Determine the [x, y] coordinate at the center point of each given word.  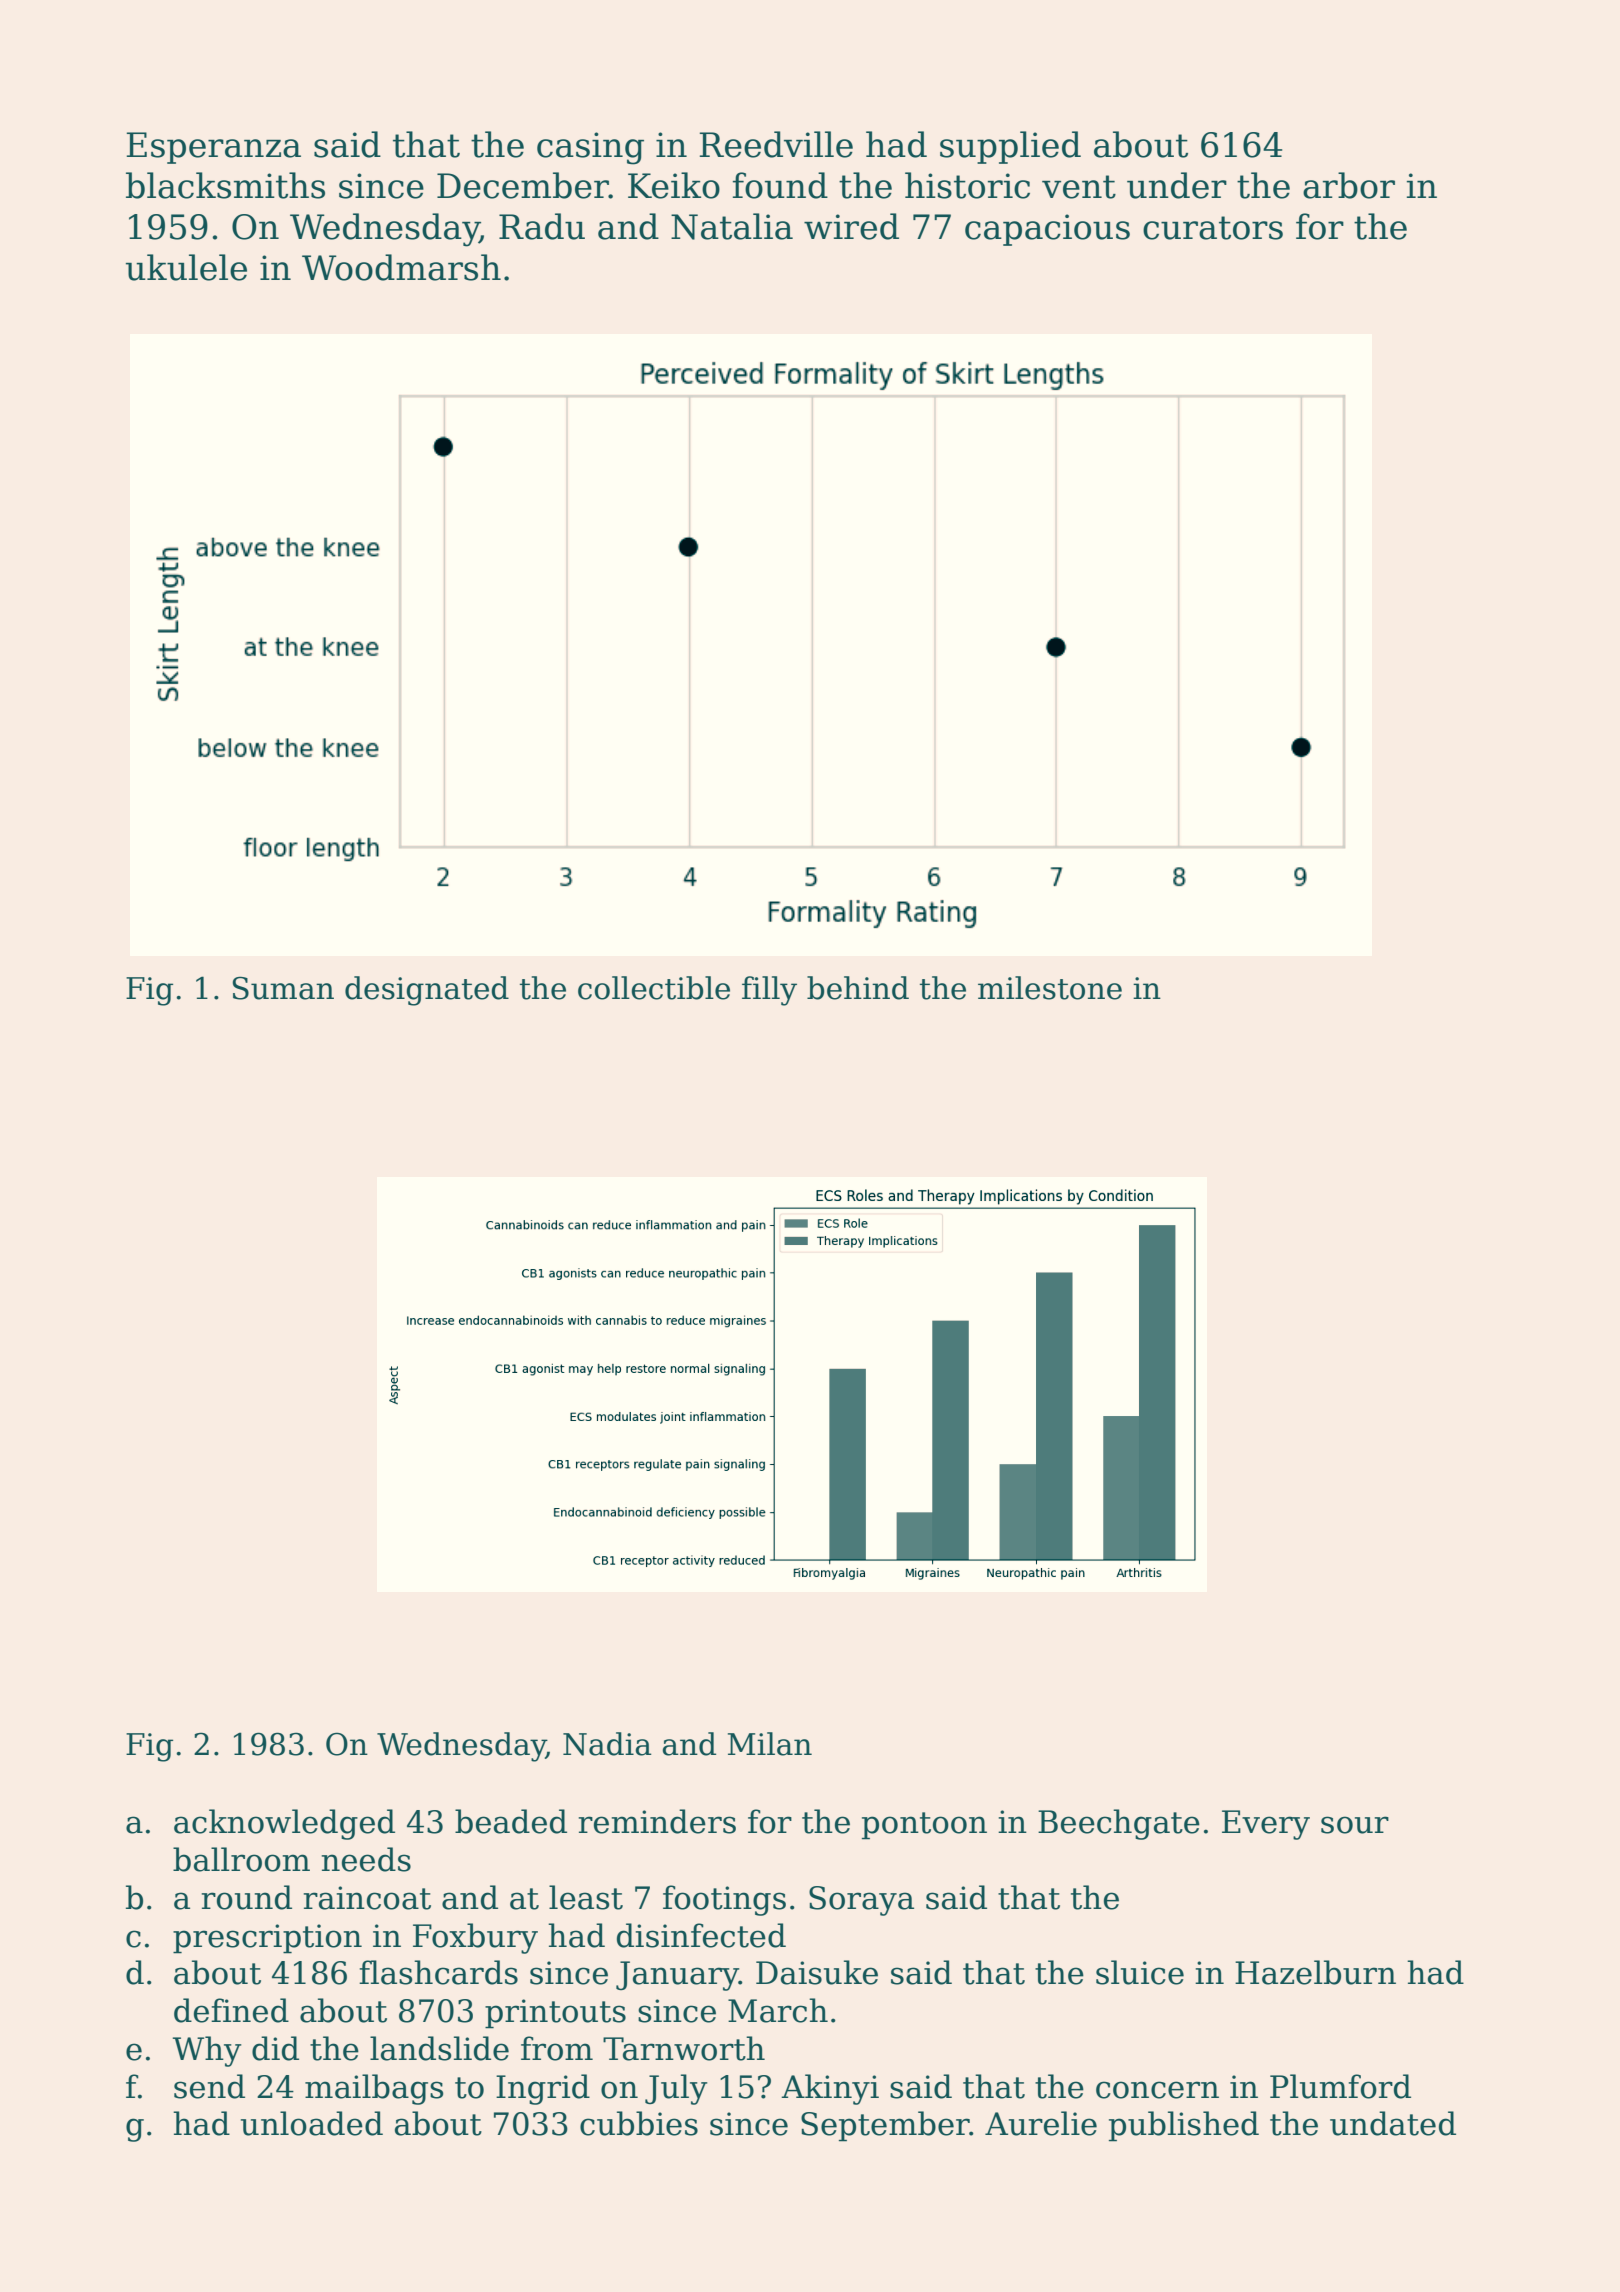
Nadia [607, 1744]
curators [1213, 228]
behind [858, 988]
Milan [770, 1744]
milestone [1050, 988]
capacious [1047, 230]
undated [1393, 2123]
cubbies [639, 2123]
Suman [283, 988]
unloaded [312, 2123]
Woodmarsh [401, 267]
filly [769, 991]
